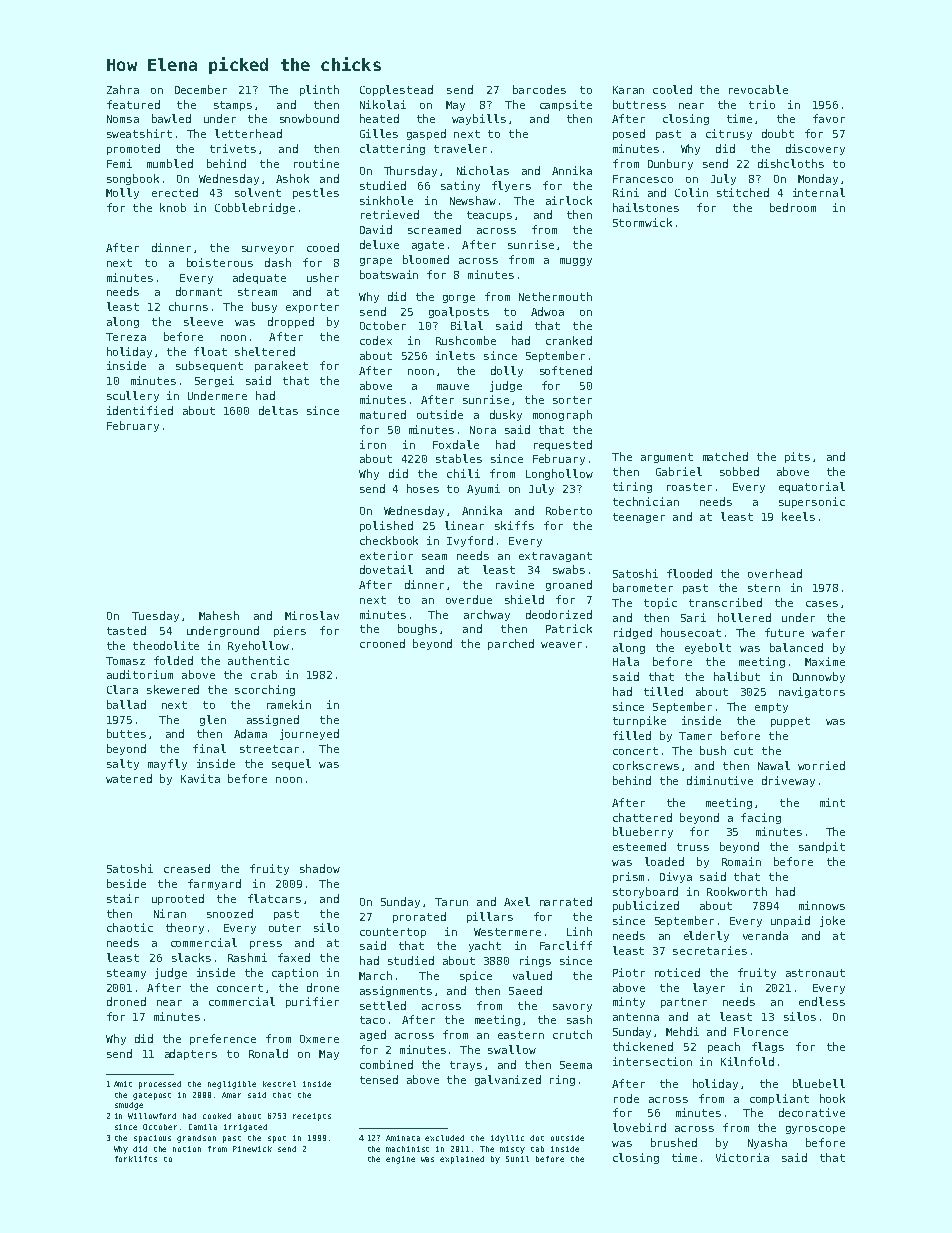  Describe the element at coordinates (672, 89) in the page. I see `cooled` at that location.
